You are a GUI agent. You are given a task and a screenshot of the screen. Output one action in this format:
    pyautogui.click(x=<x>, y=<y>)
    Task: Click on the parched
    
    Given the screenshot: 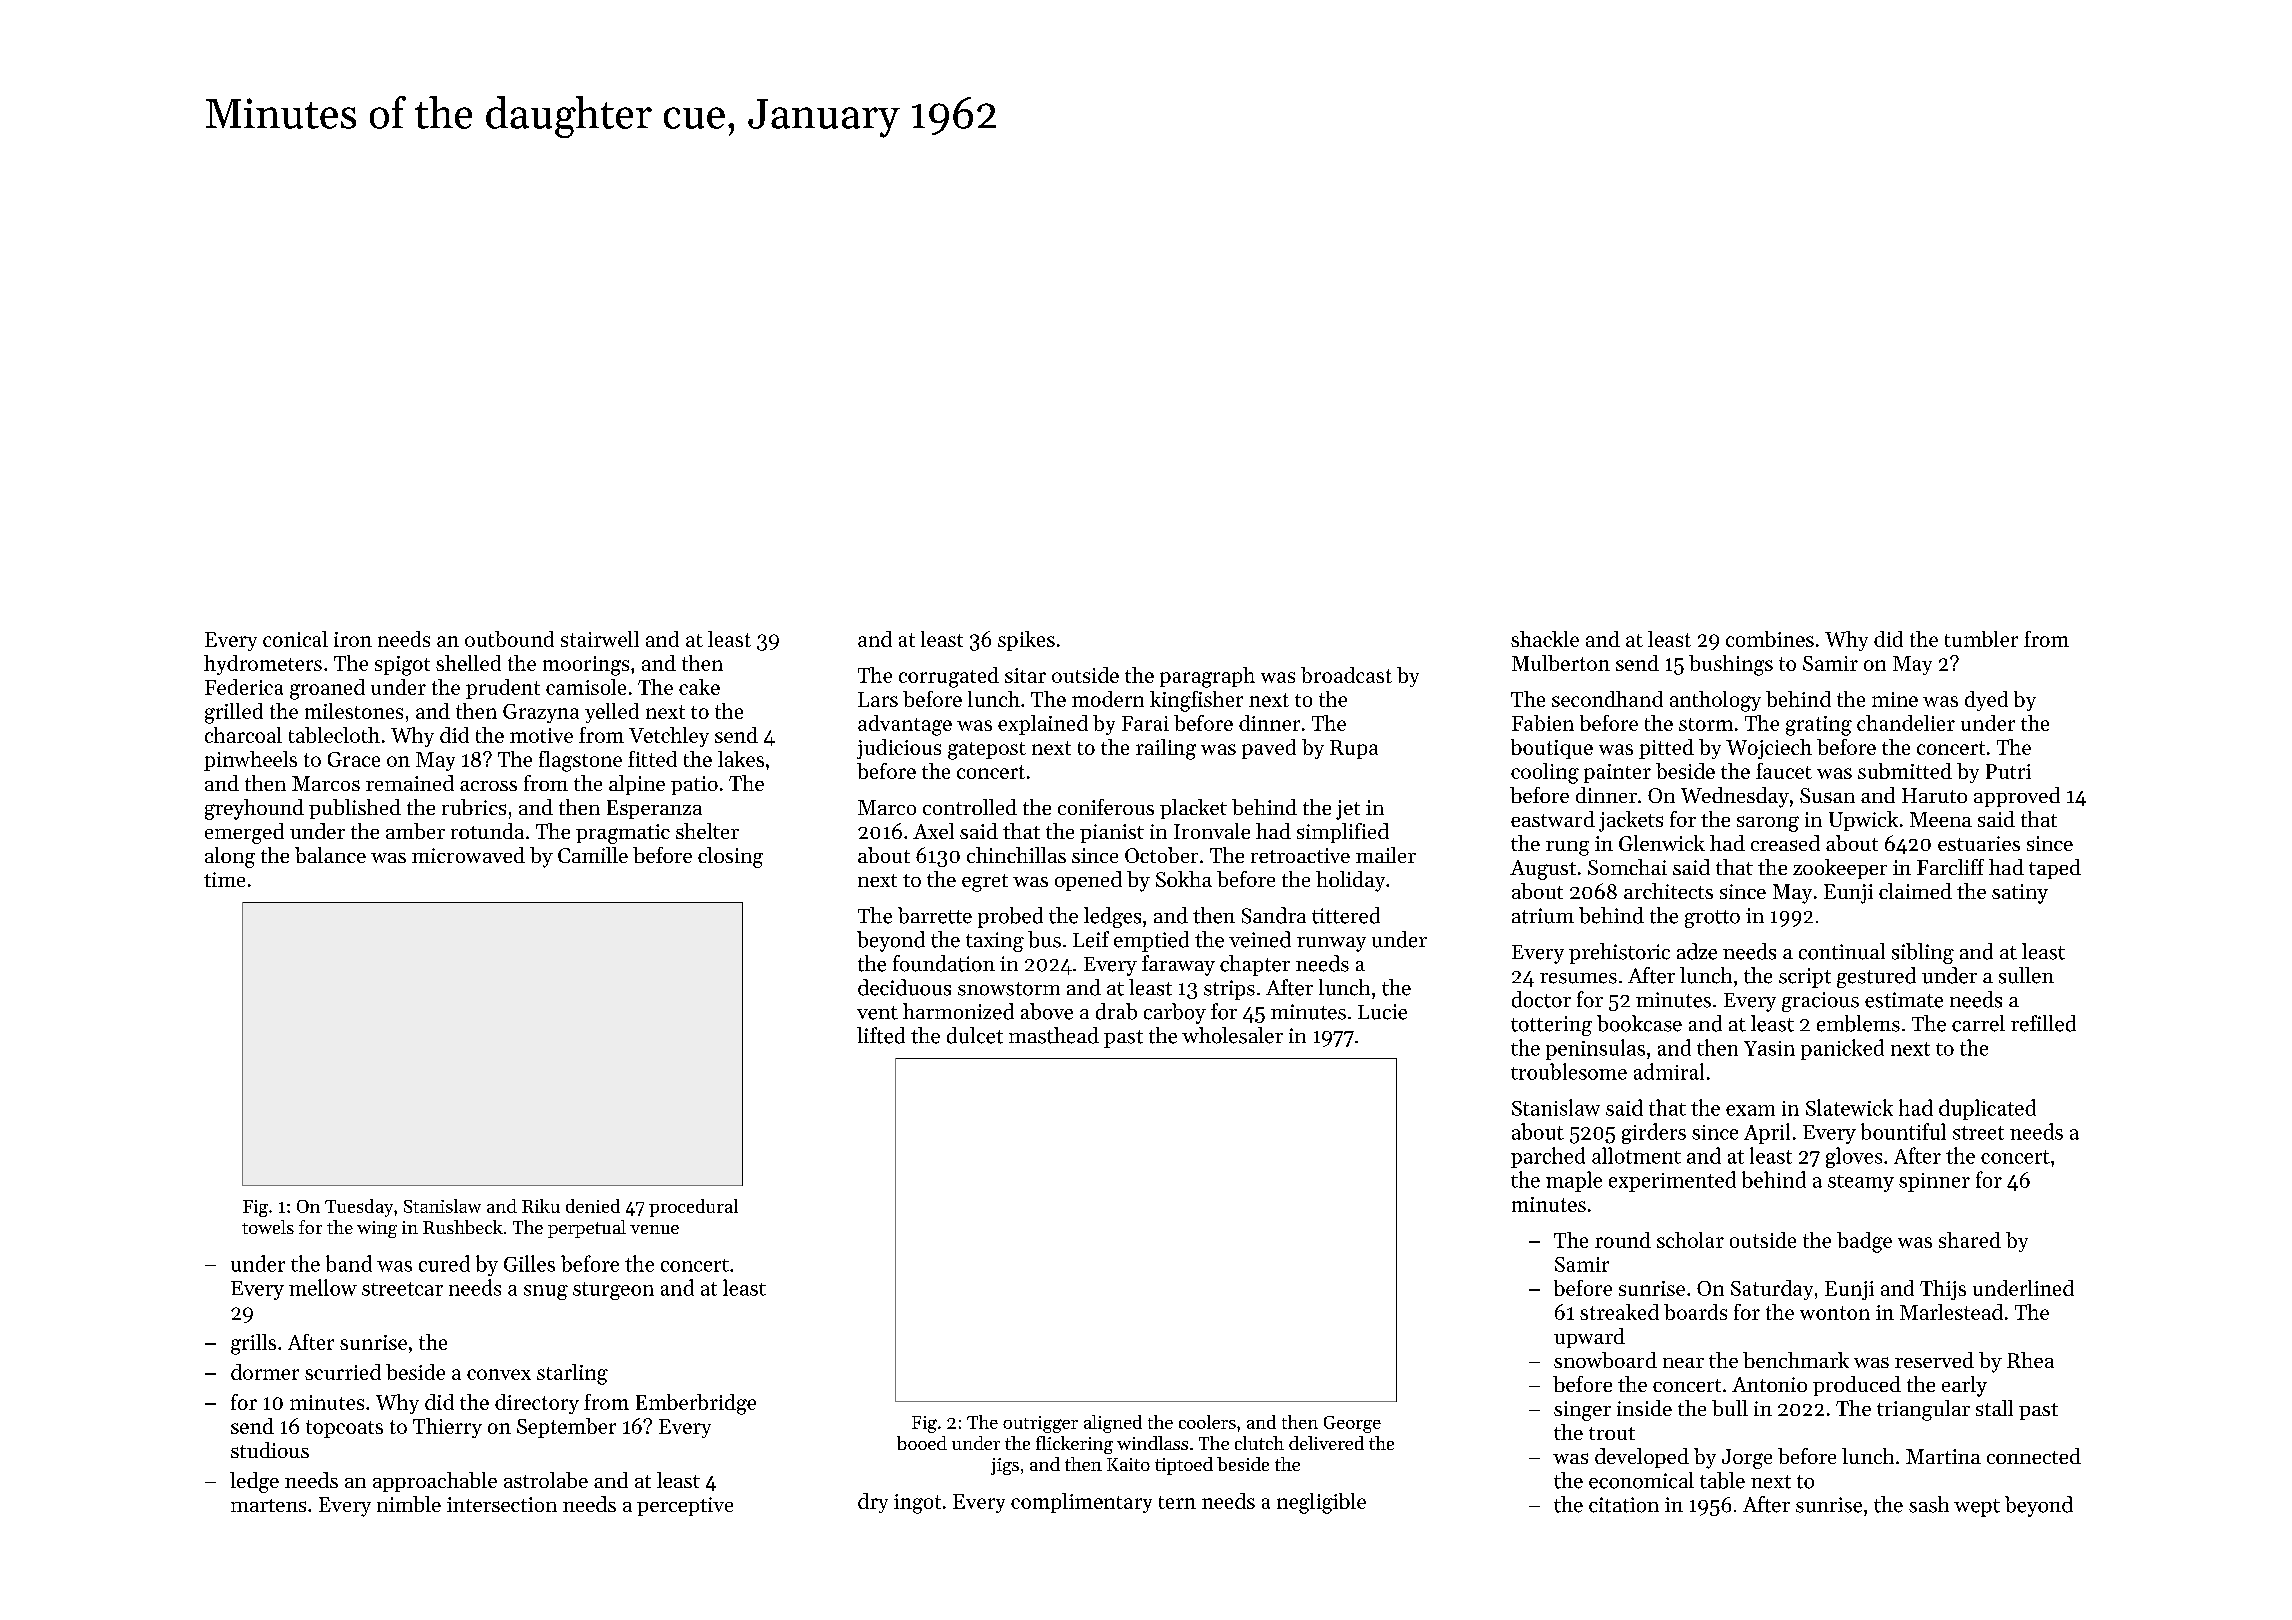 What is the action you would take?
    pyautogui.click(x=1548, y=1157)
